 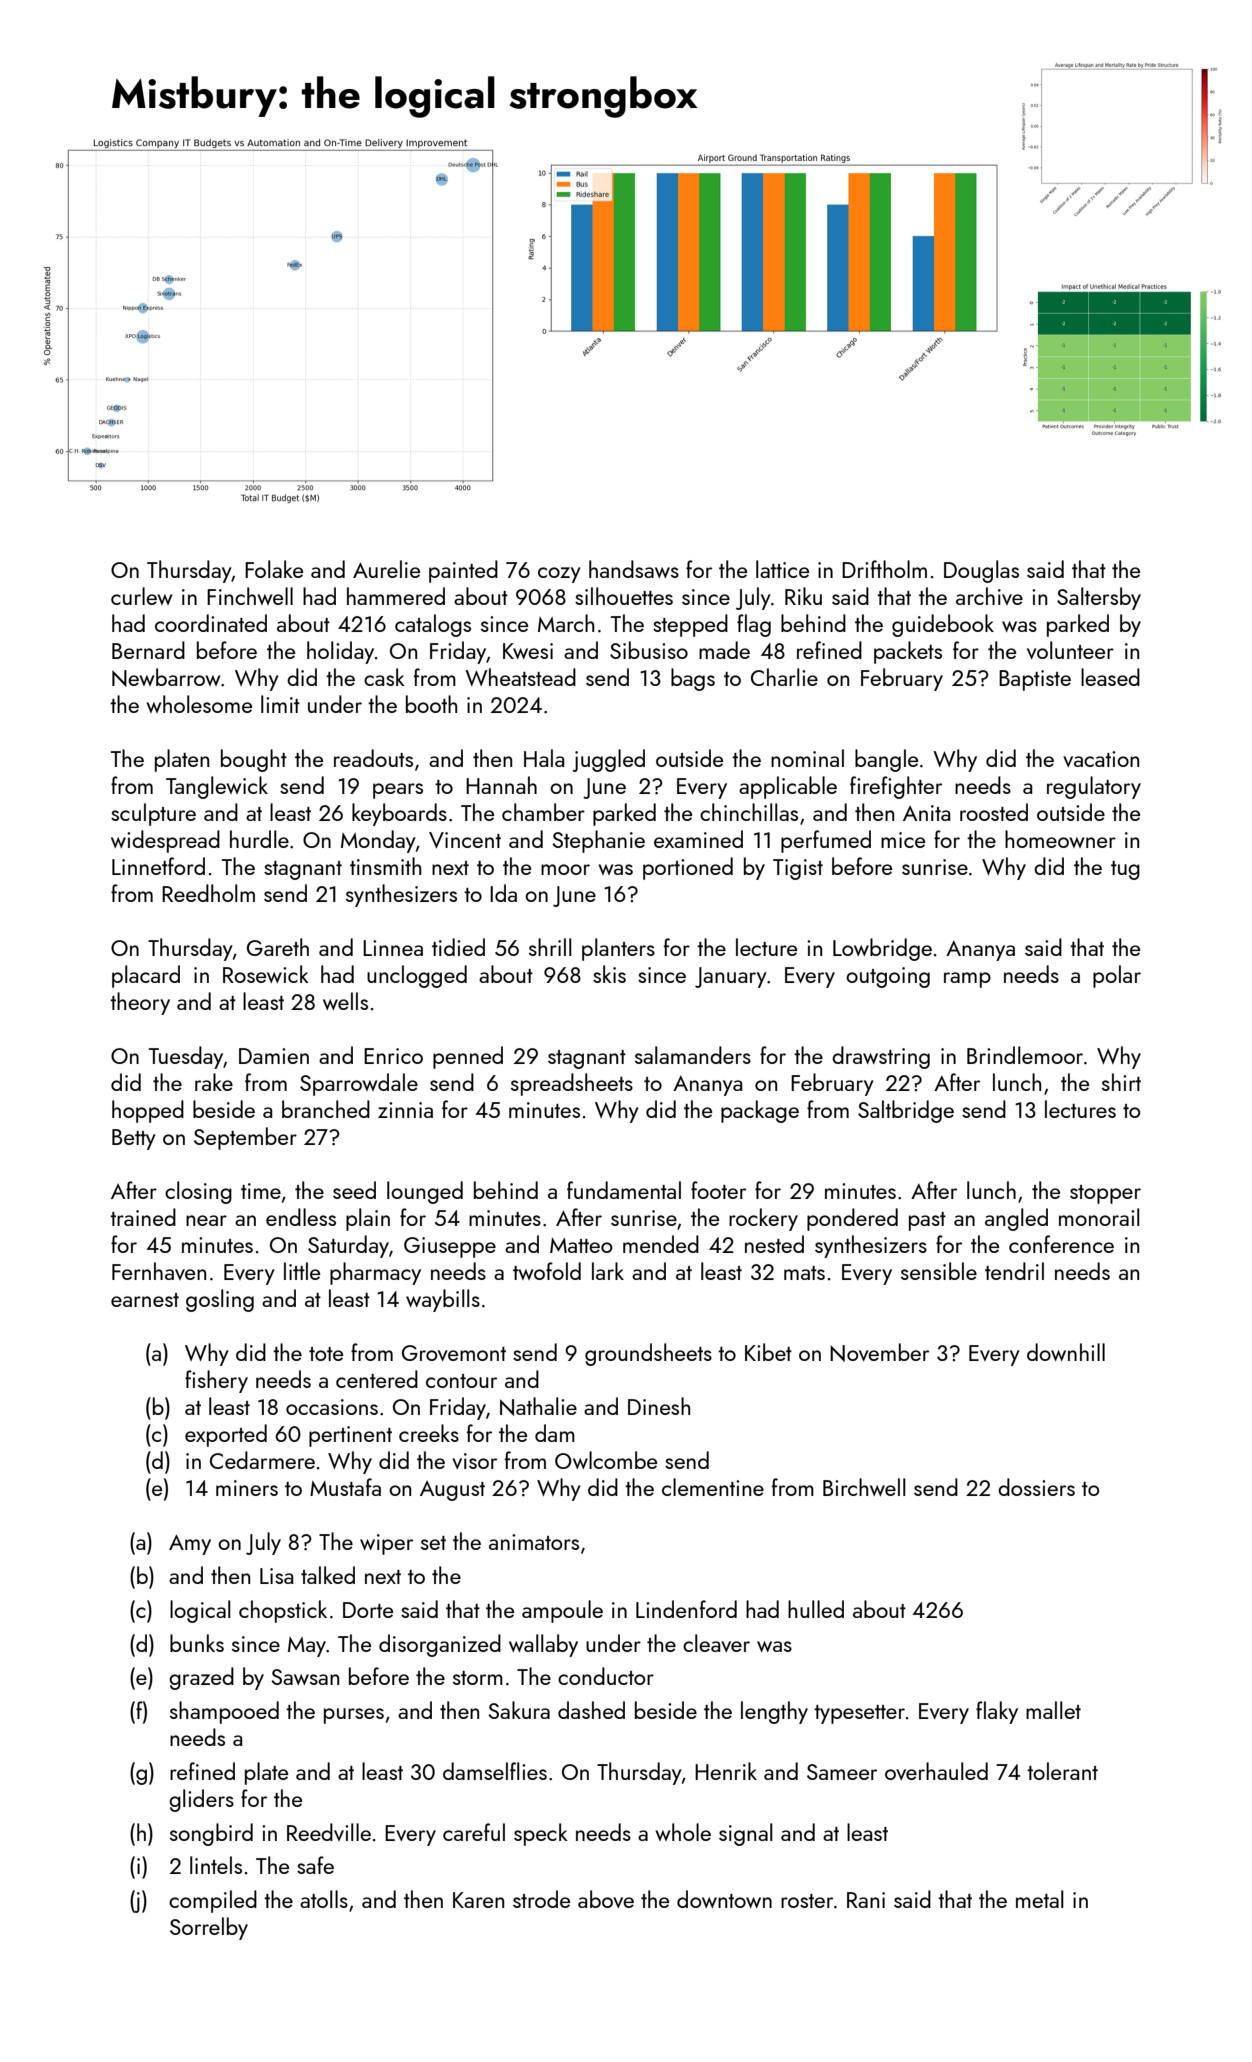 I want to click on occasions, so click(x=332, y=1407).
